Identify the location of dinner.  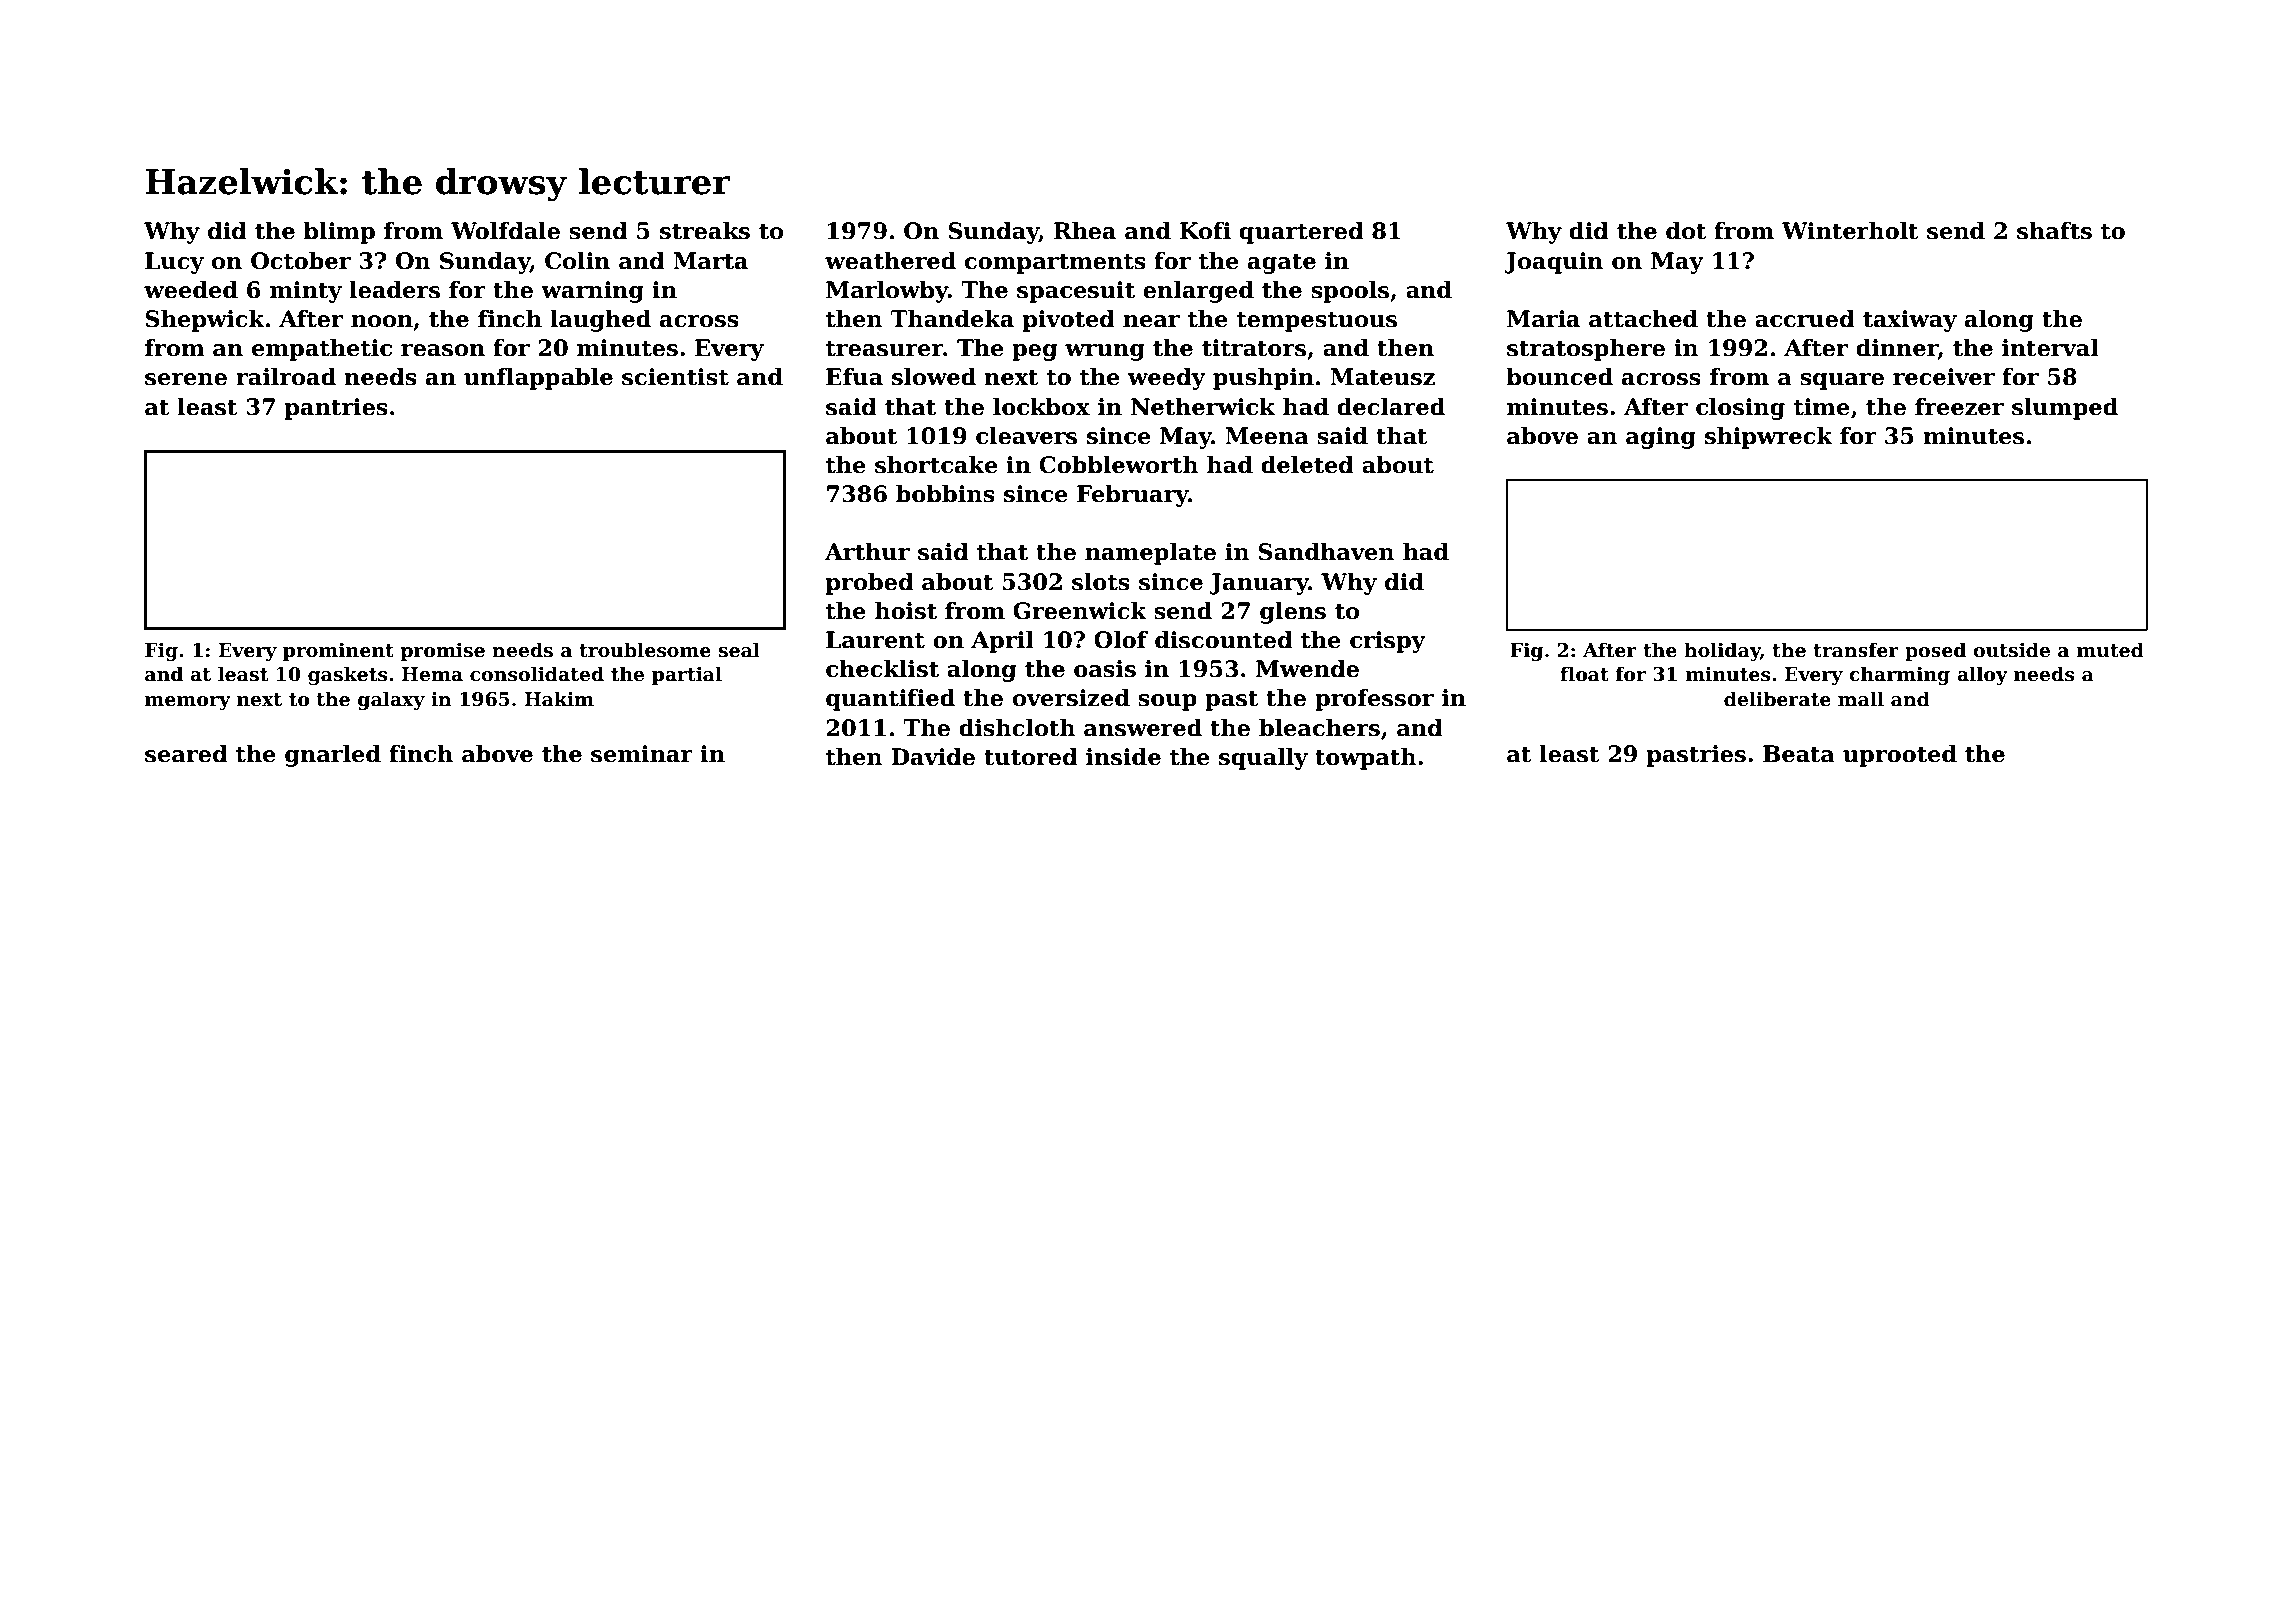
(1897, 349).
